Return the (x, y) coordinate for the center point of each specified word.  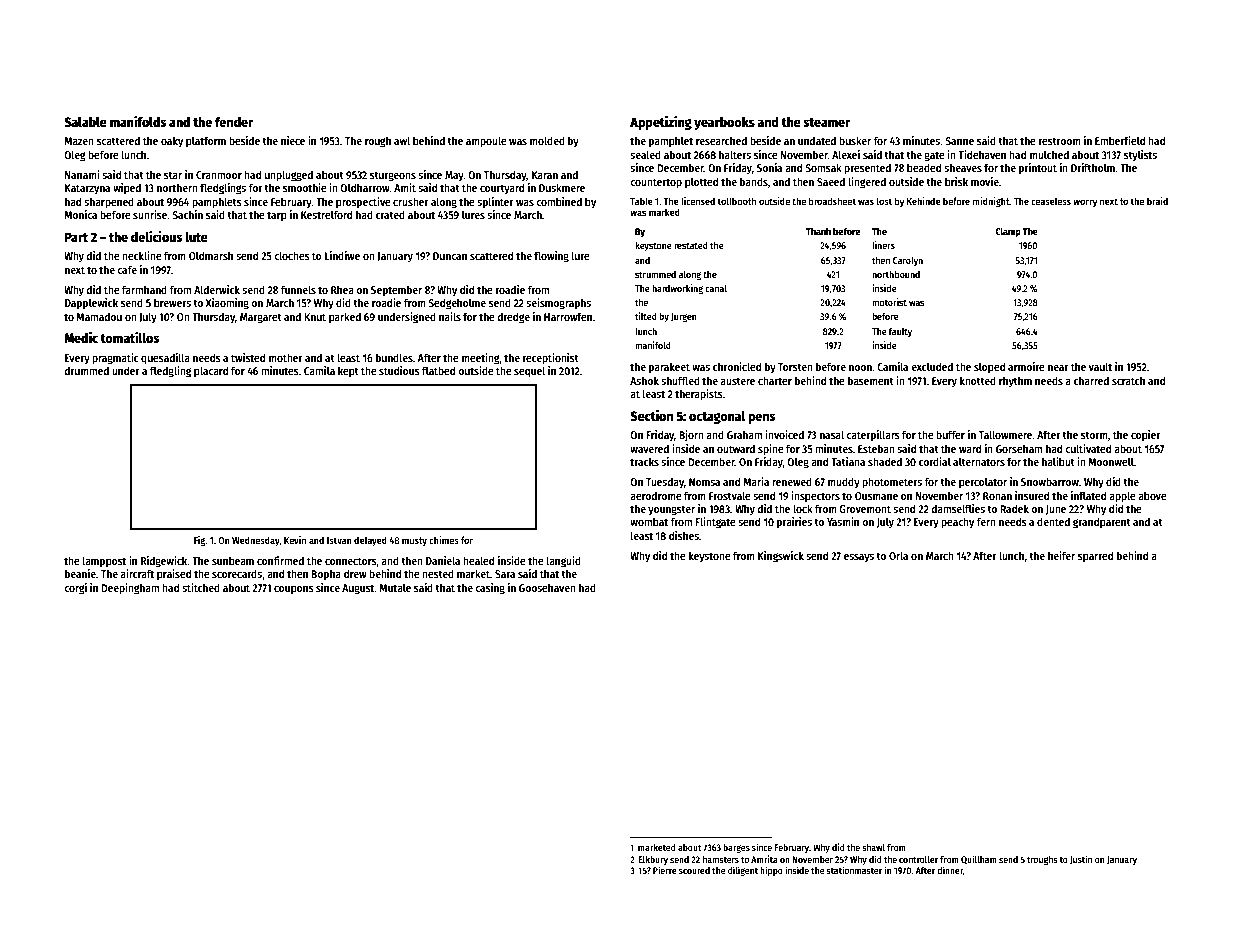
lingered (867, 183)
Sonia (769, 167)
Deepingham (130, 589)
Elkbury (653, 860)
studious (399, 370)
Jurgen (684, 317)
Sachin (187, 214)
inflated (1088, 495)
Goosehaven (547, 587)
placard (211, 372)
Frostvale (730, 495)
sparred (1095, 557)
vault (1100, 366)
